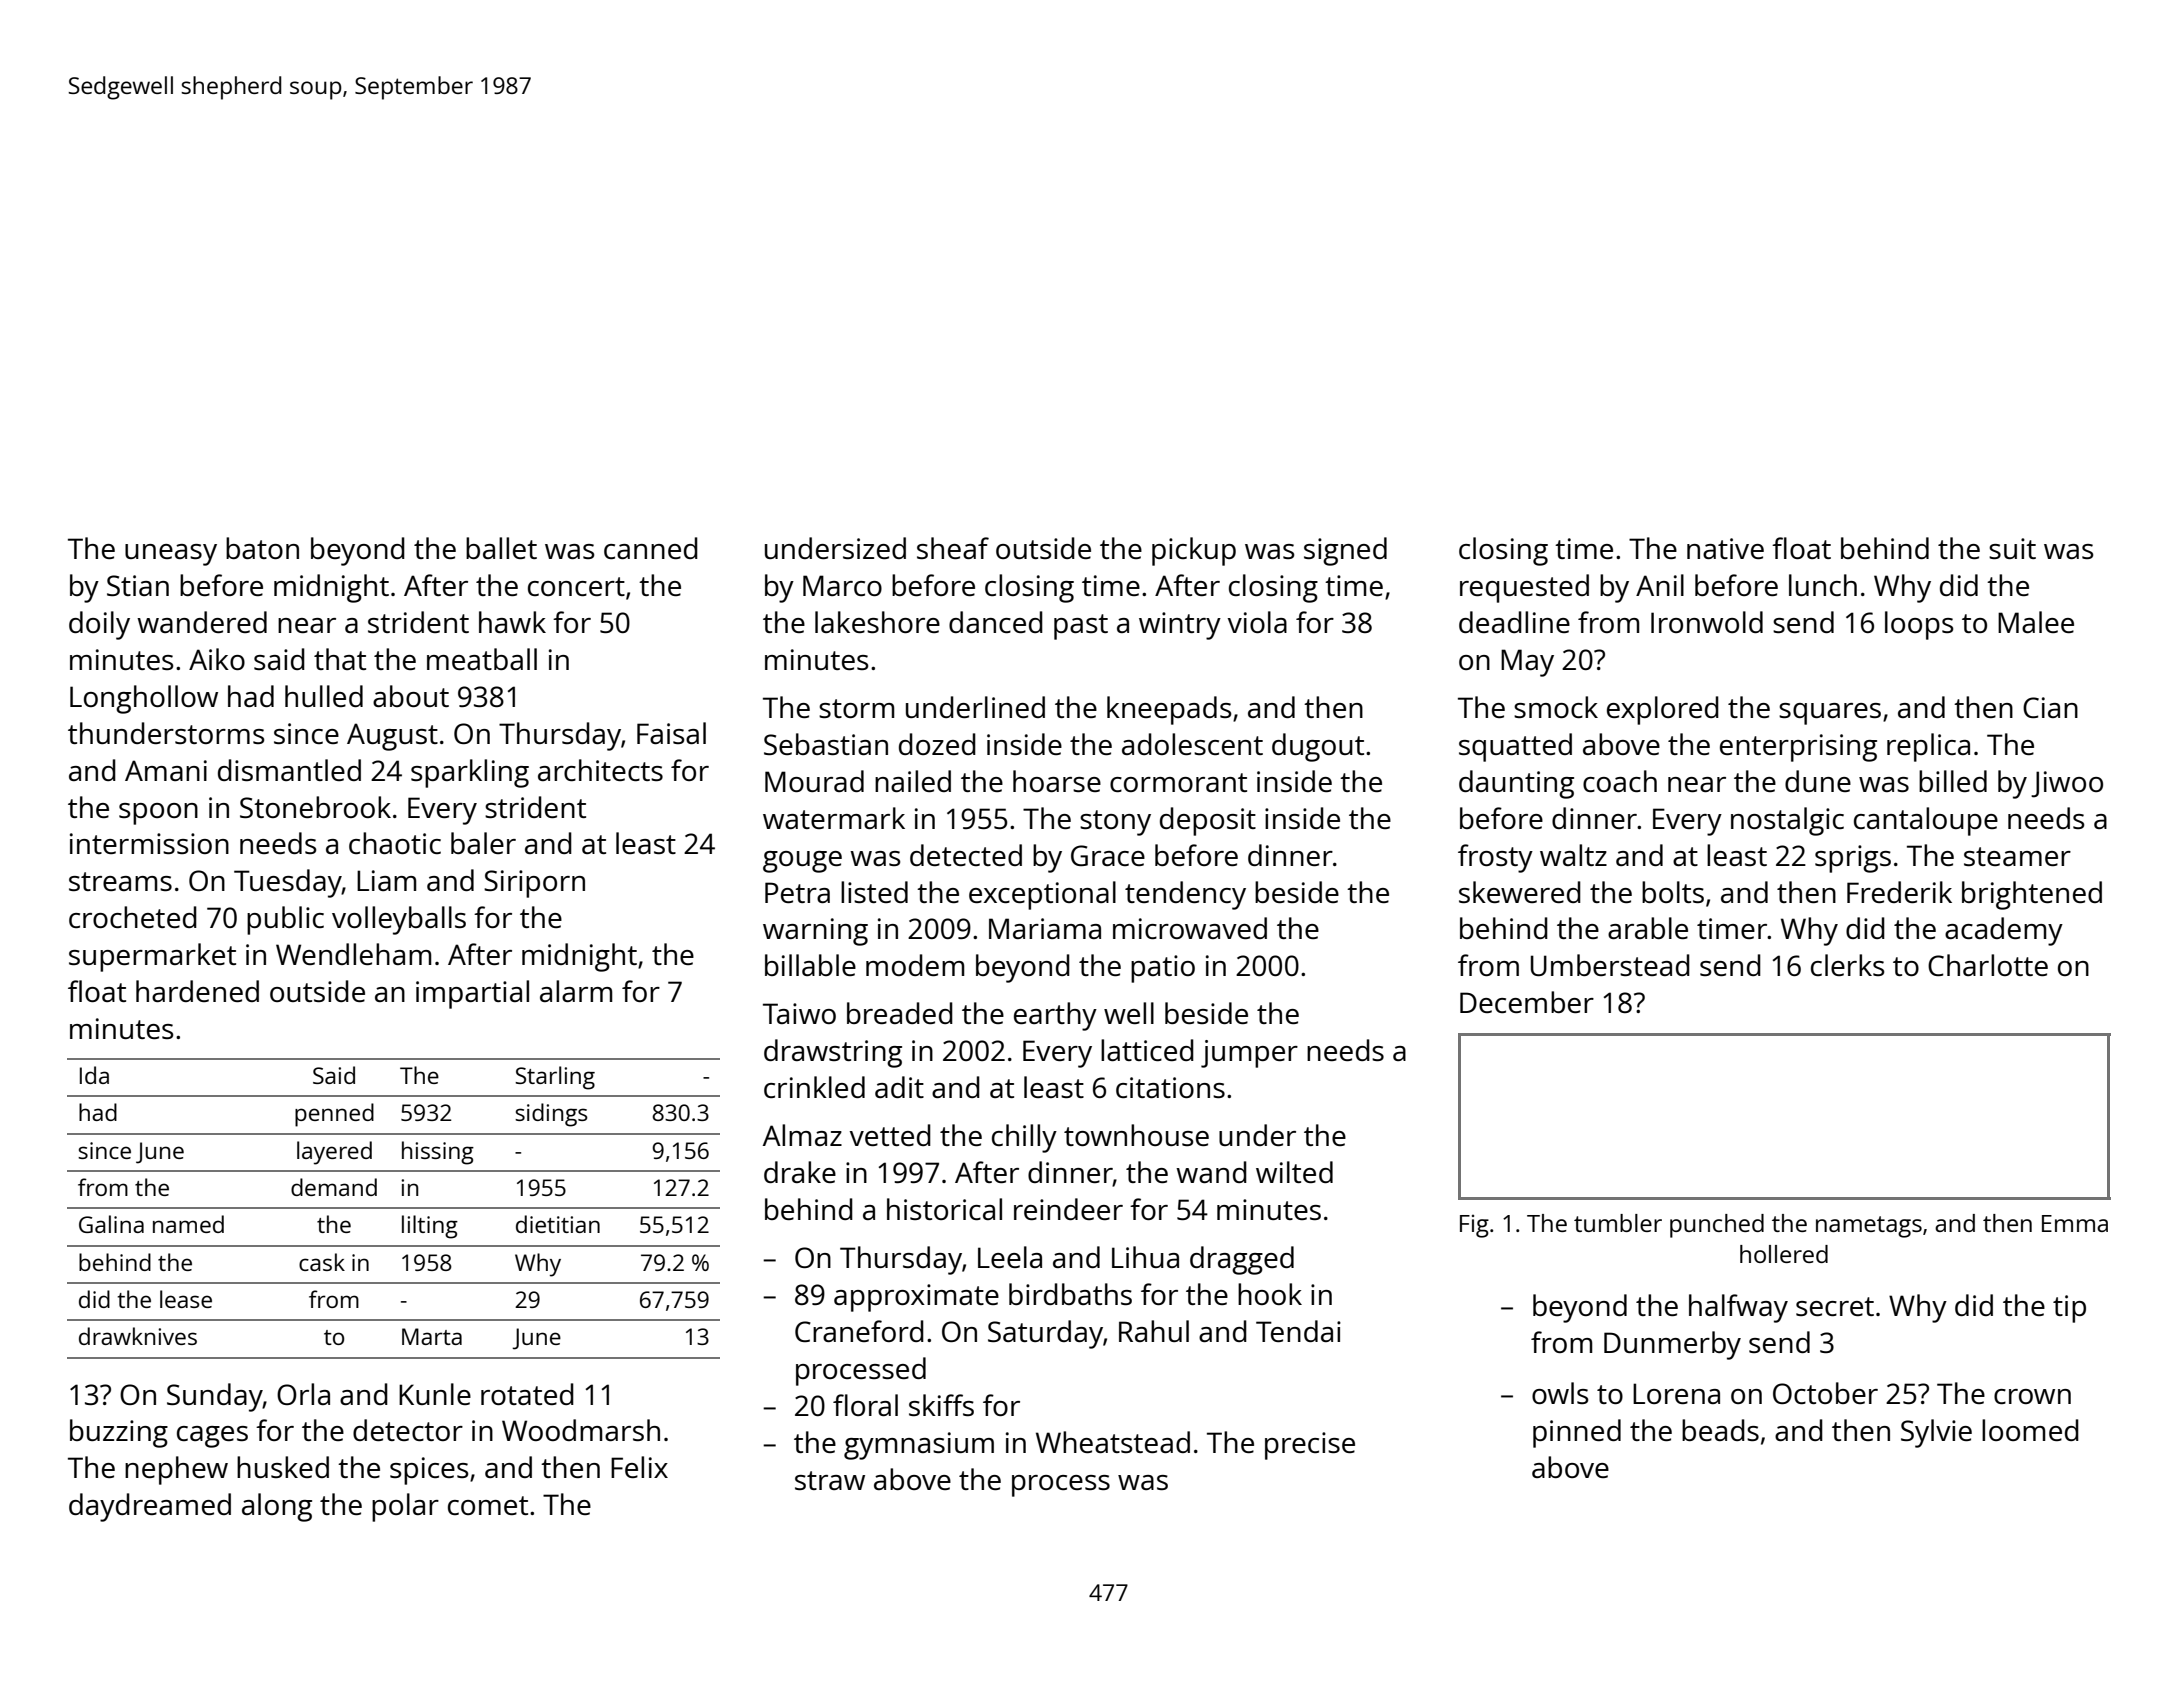 Image resolution: width=2178 pixels, height=1683 pixels. Describe the element at coordinates (215, 1397) in the screenshot. I see `Sunday` at that location.
